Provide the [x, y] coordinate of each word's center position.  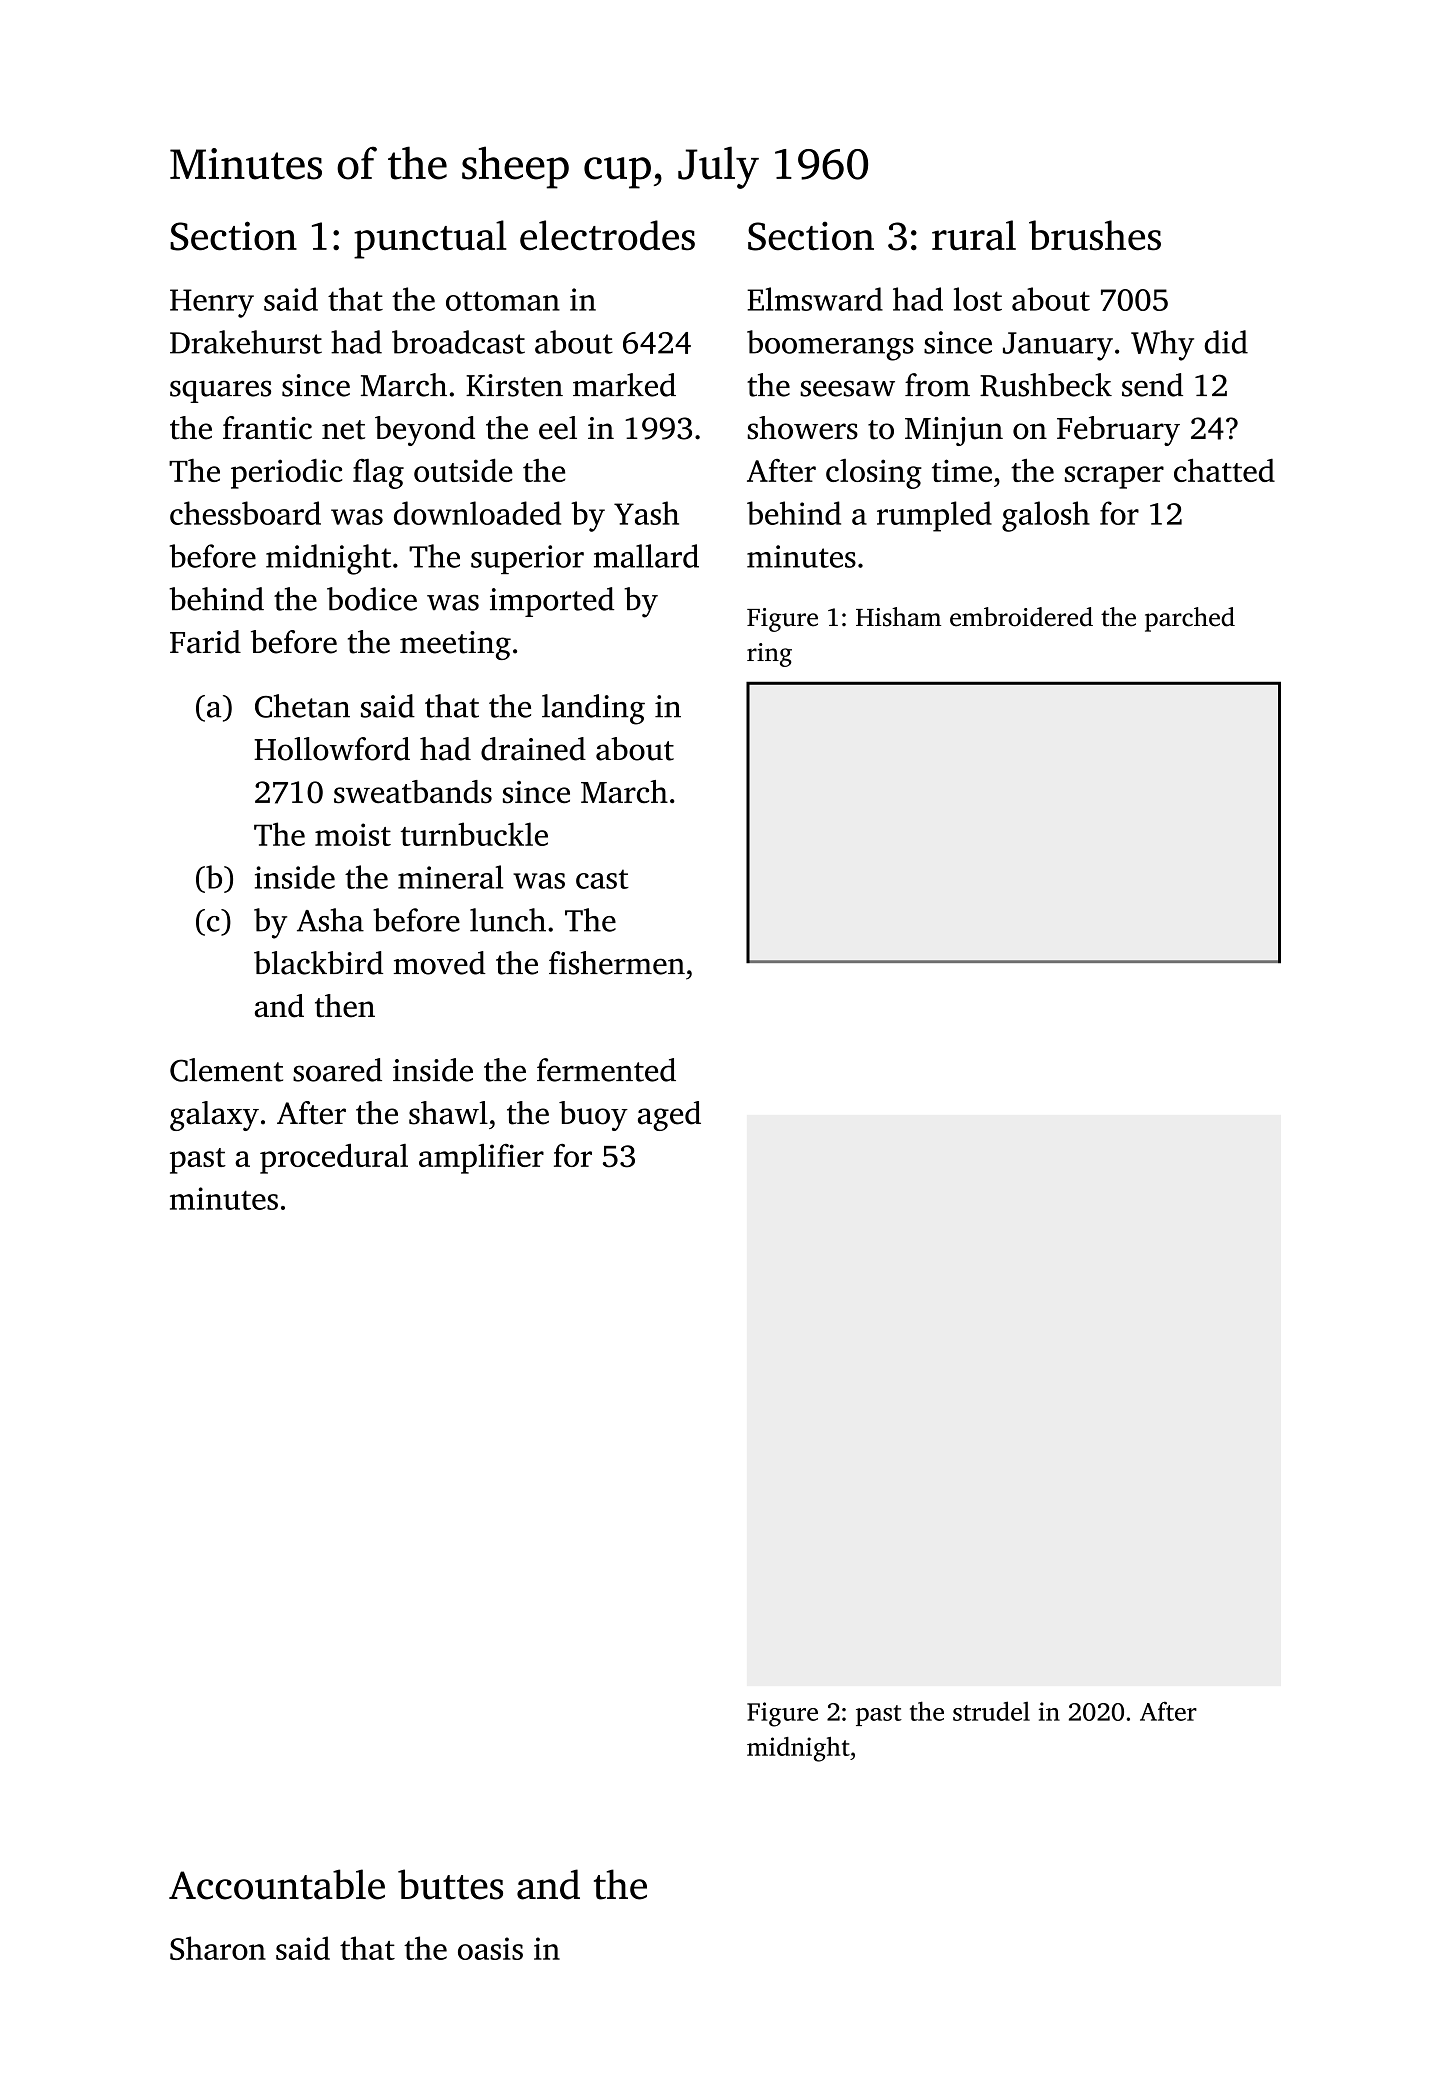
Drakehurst [246, 342]
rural [974, 235]
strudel [991, 1711]
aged [669, 1116]
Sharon [218, 1948]
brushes [1095, 235]
